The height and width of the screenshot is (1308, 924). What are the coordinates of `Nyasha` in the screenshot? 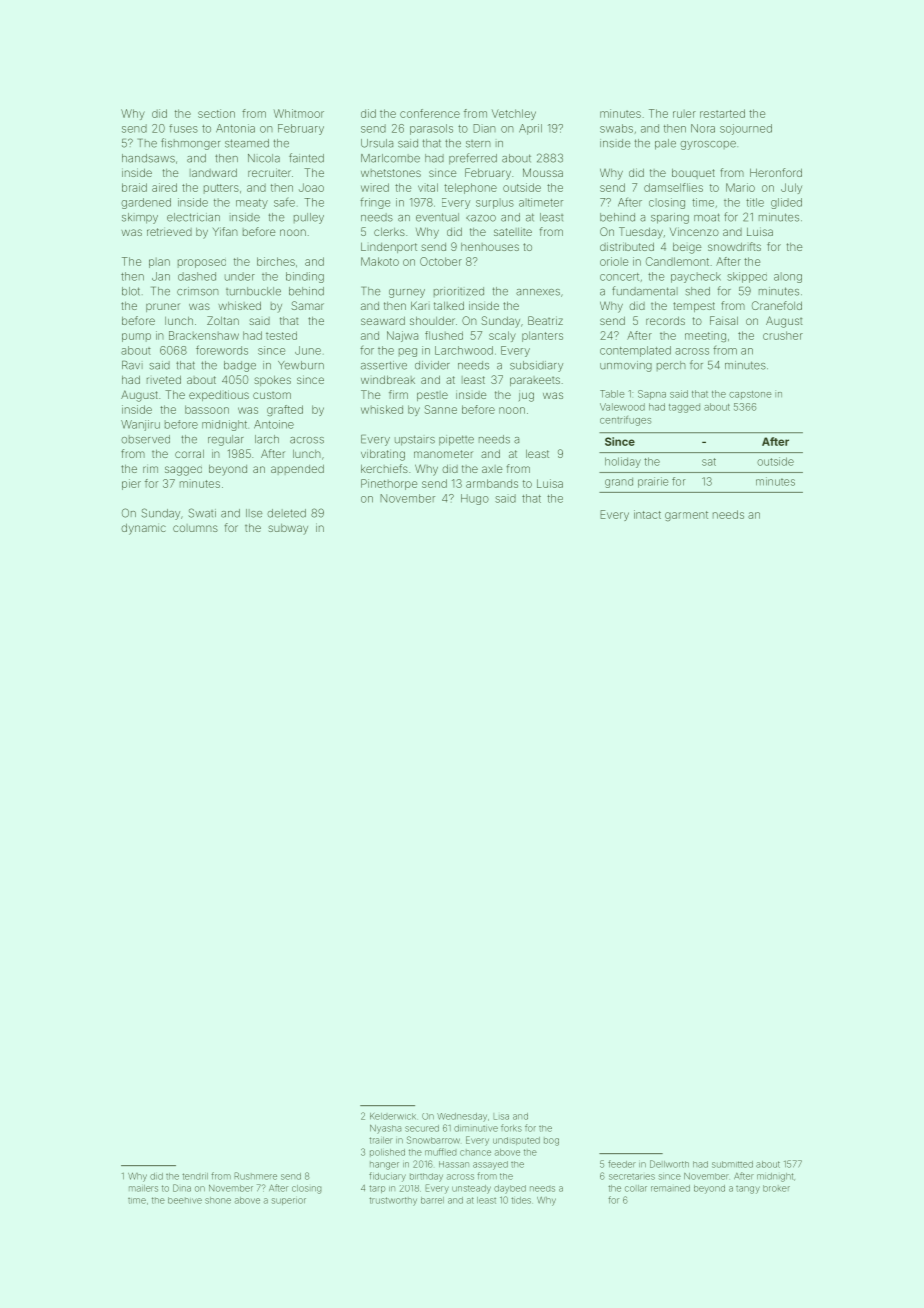 It's located at (385, 1129).
